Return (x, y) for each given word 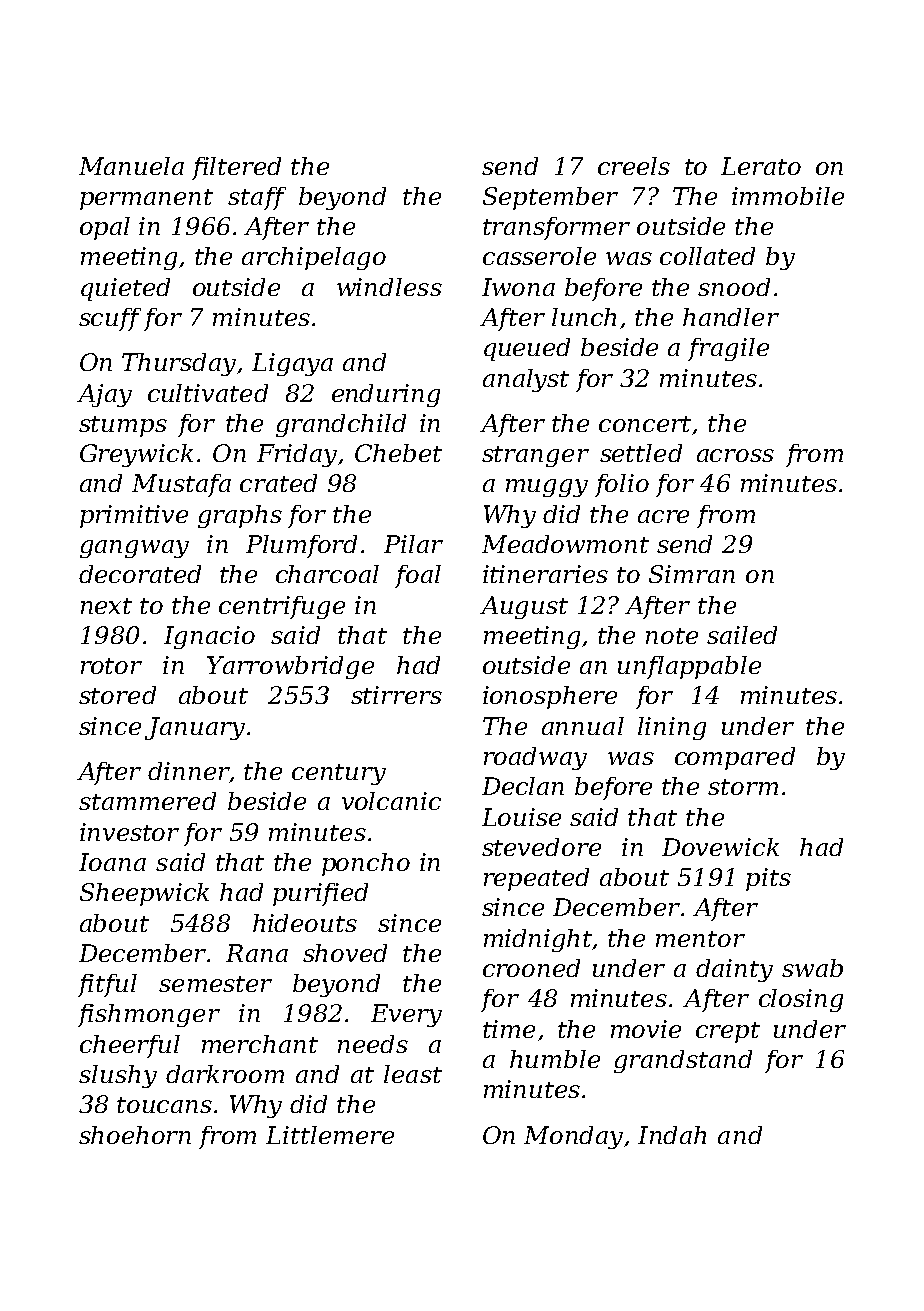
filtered (236, 168)
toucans (164, 1105)
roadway (535, 758)
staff (257, 198)
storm (743, 787)
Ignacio (209, 637)
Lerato (761, 166)
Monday (573, 1137)
